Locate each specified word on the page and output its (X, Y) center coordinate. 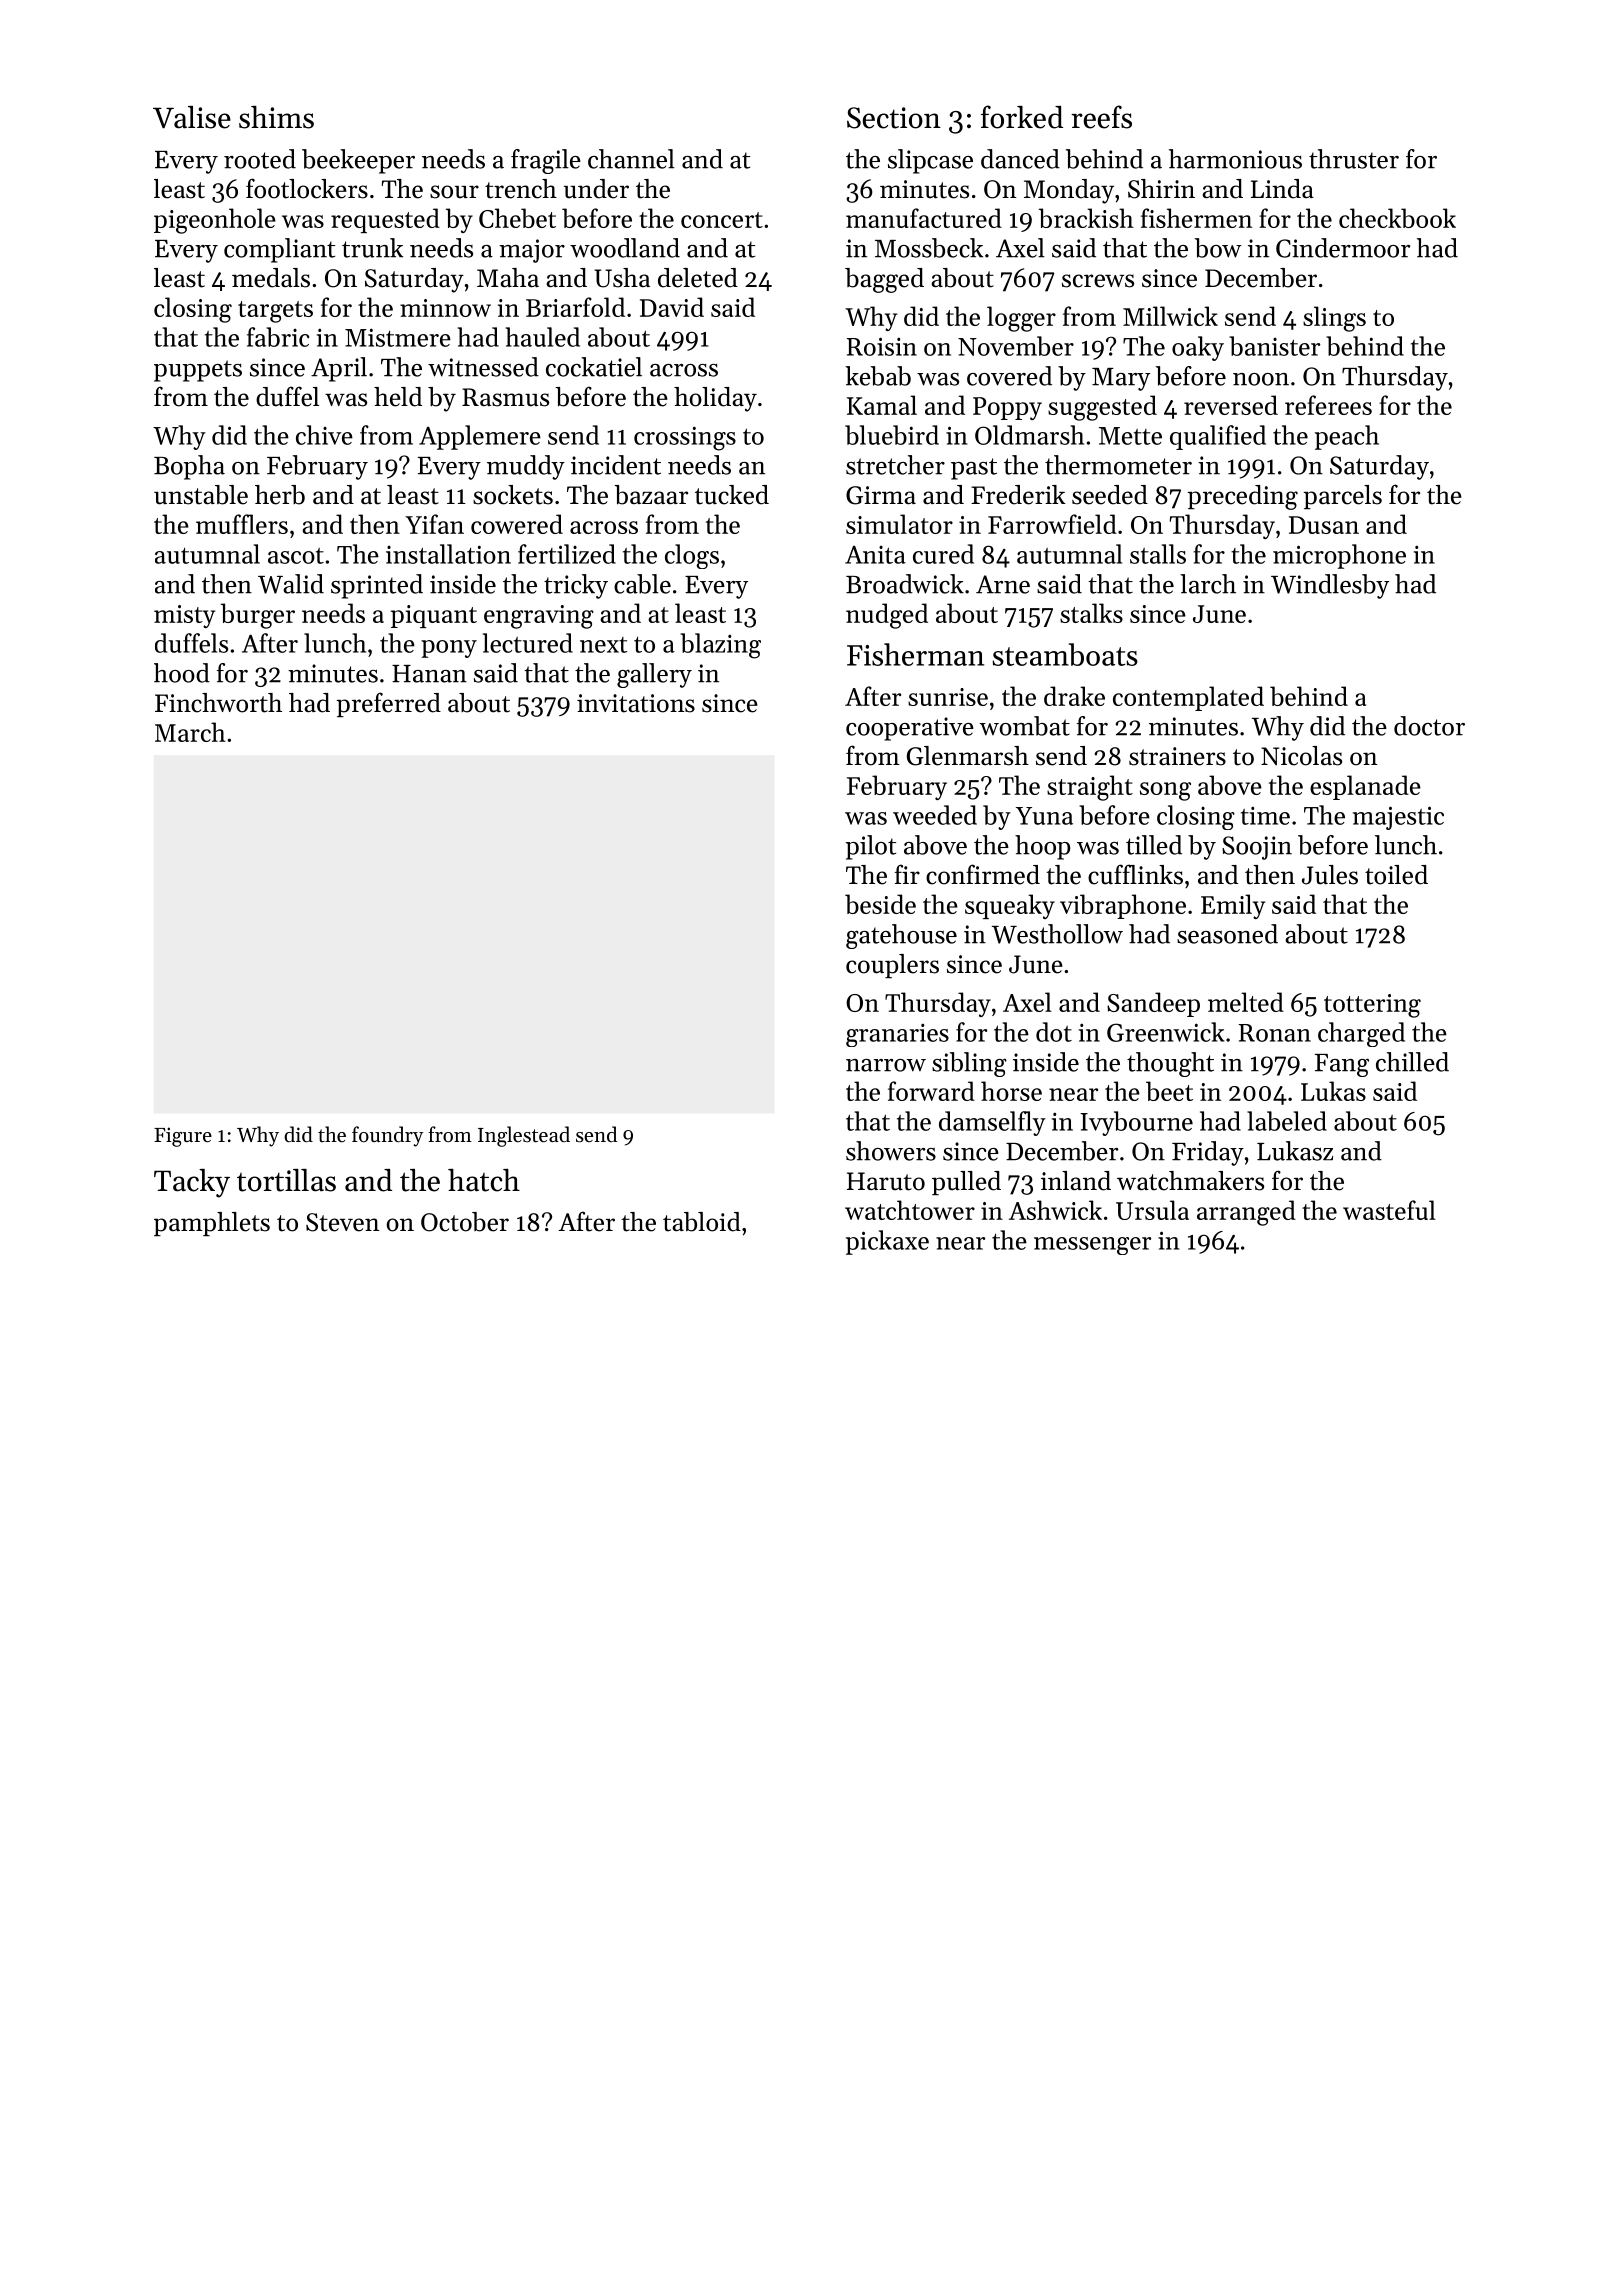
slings (1334, 319)
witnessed (483, 367)
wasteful (1389, 1210)
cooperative (910, 729)
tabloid (702, 1222)
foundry (387, 1136)
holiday (715, 399)
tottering (1372, 1006)
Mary (1121, 379)
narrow (886, 1065)
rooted (260, 159)
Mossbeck (929, 248)
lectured (528, 643)
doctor (1429, 726)
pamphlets (212, 1224)
